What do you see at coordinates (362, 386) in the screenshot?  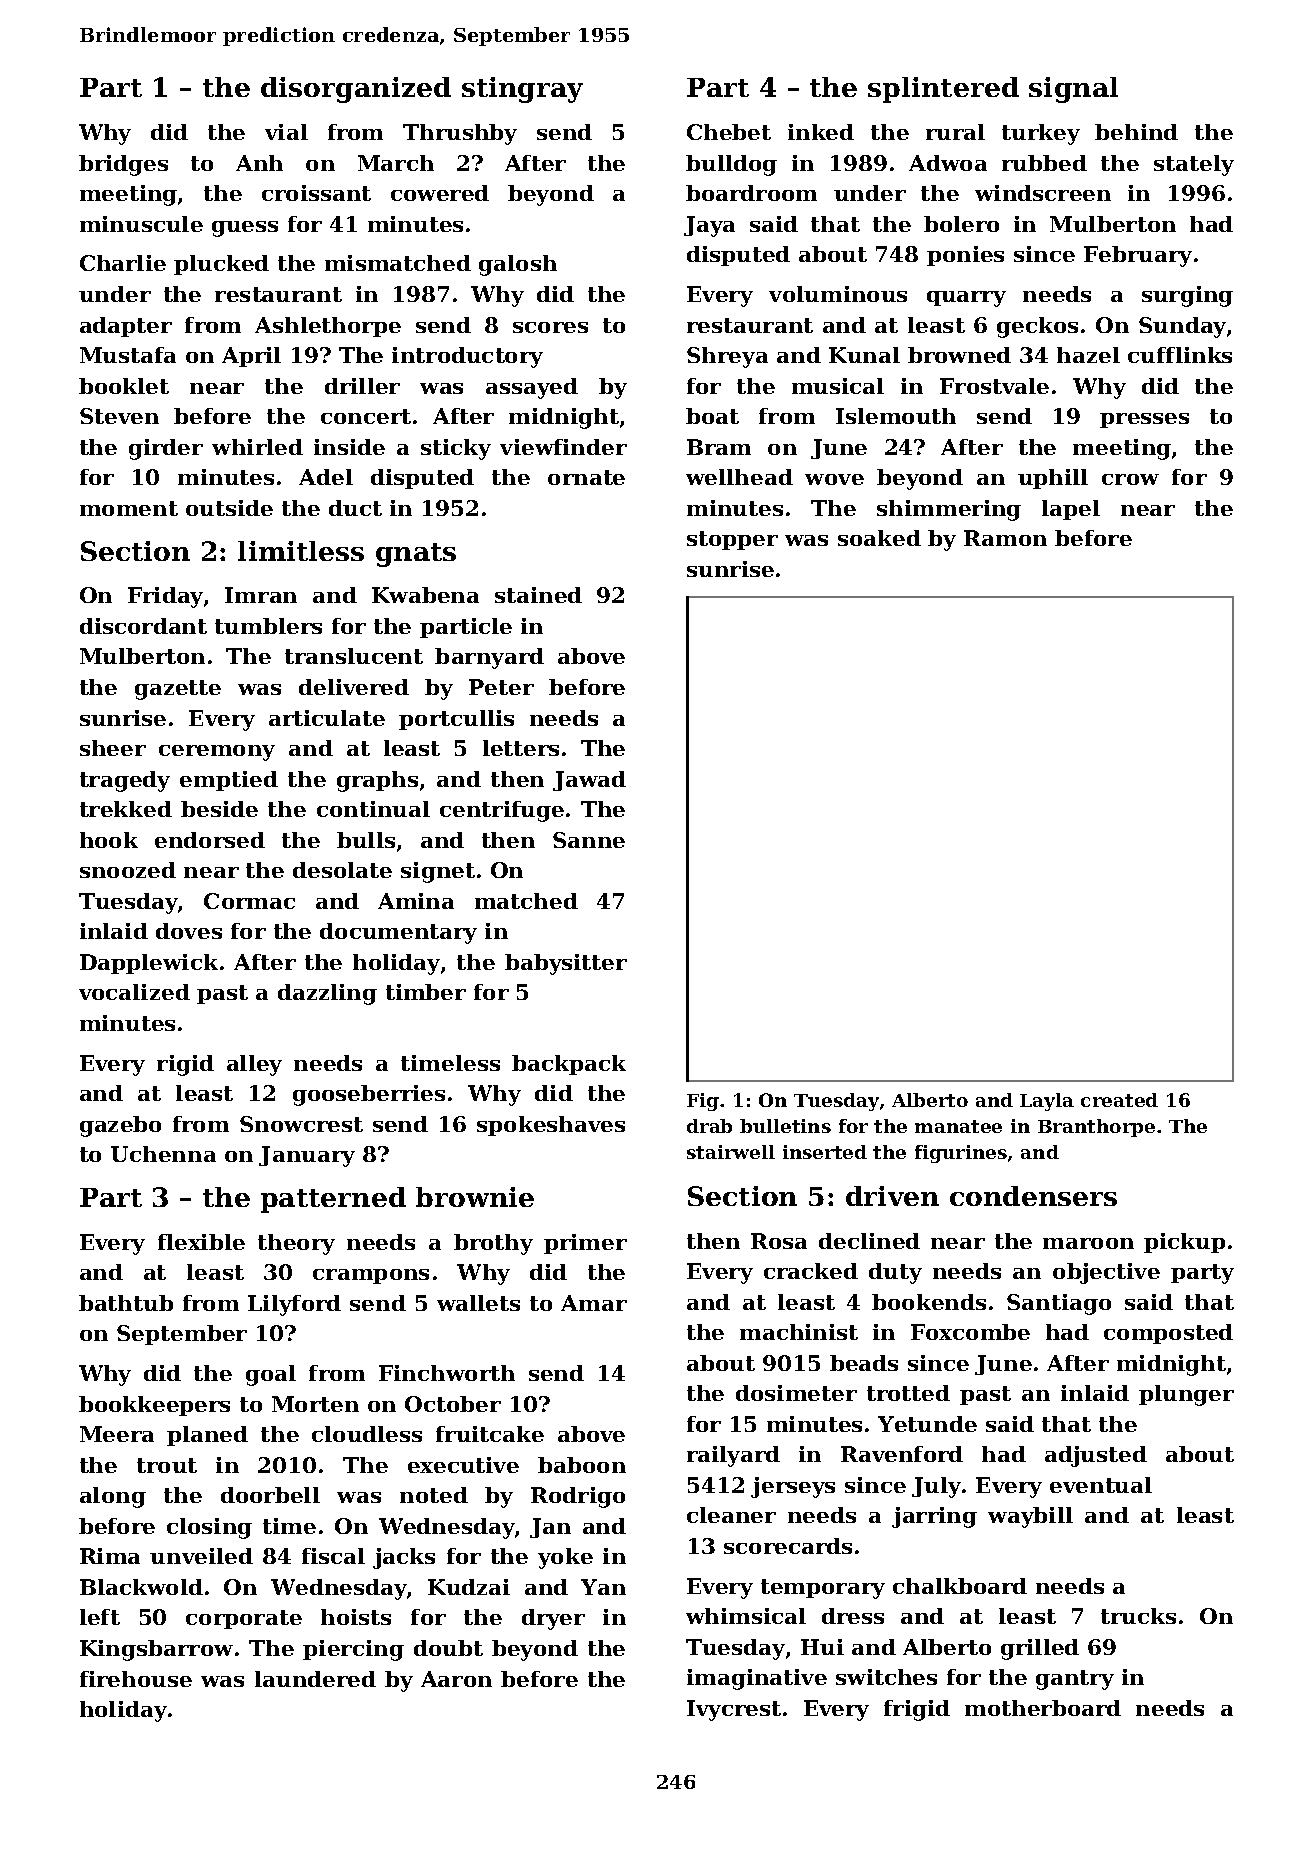 I see `driller` at bounding box center [362, 386].
